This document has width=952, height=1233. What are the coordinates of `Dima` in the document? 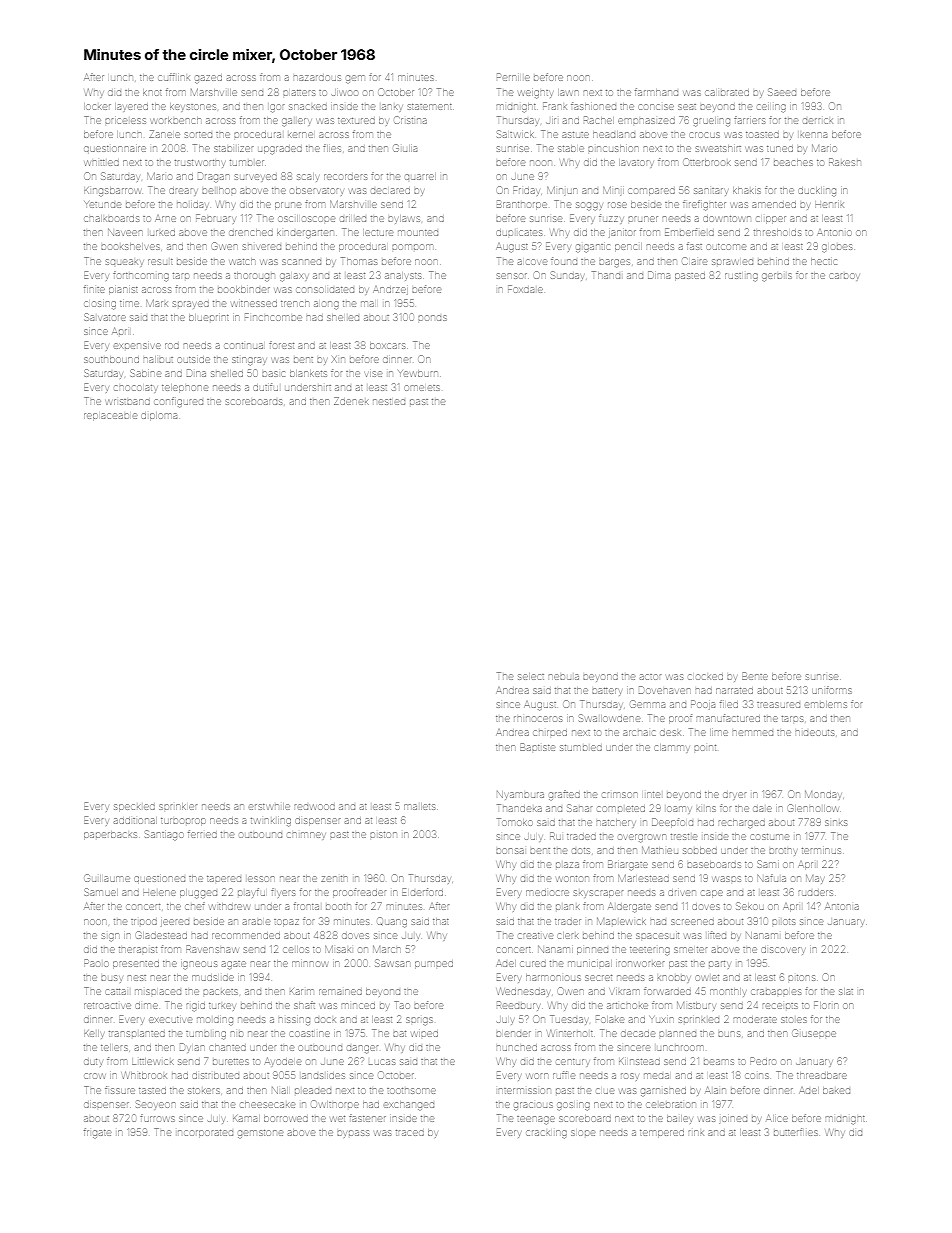 It's located at (659, 275).
